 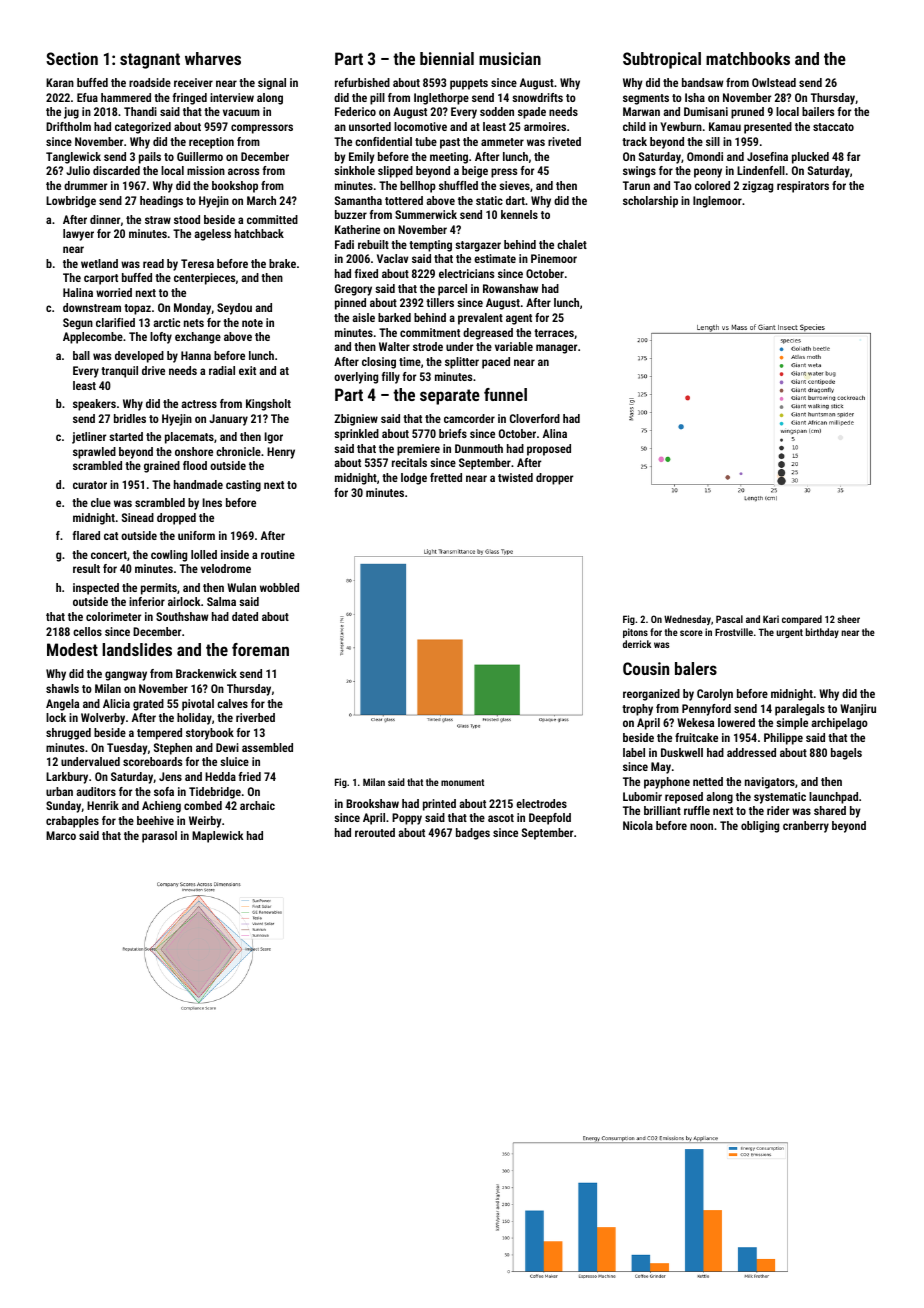 I want to click on sheer, so click(x=848, y=619).
